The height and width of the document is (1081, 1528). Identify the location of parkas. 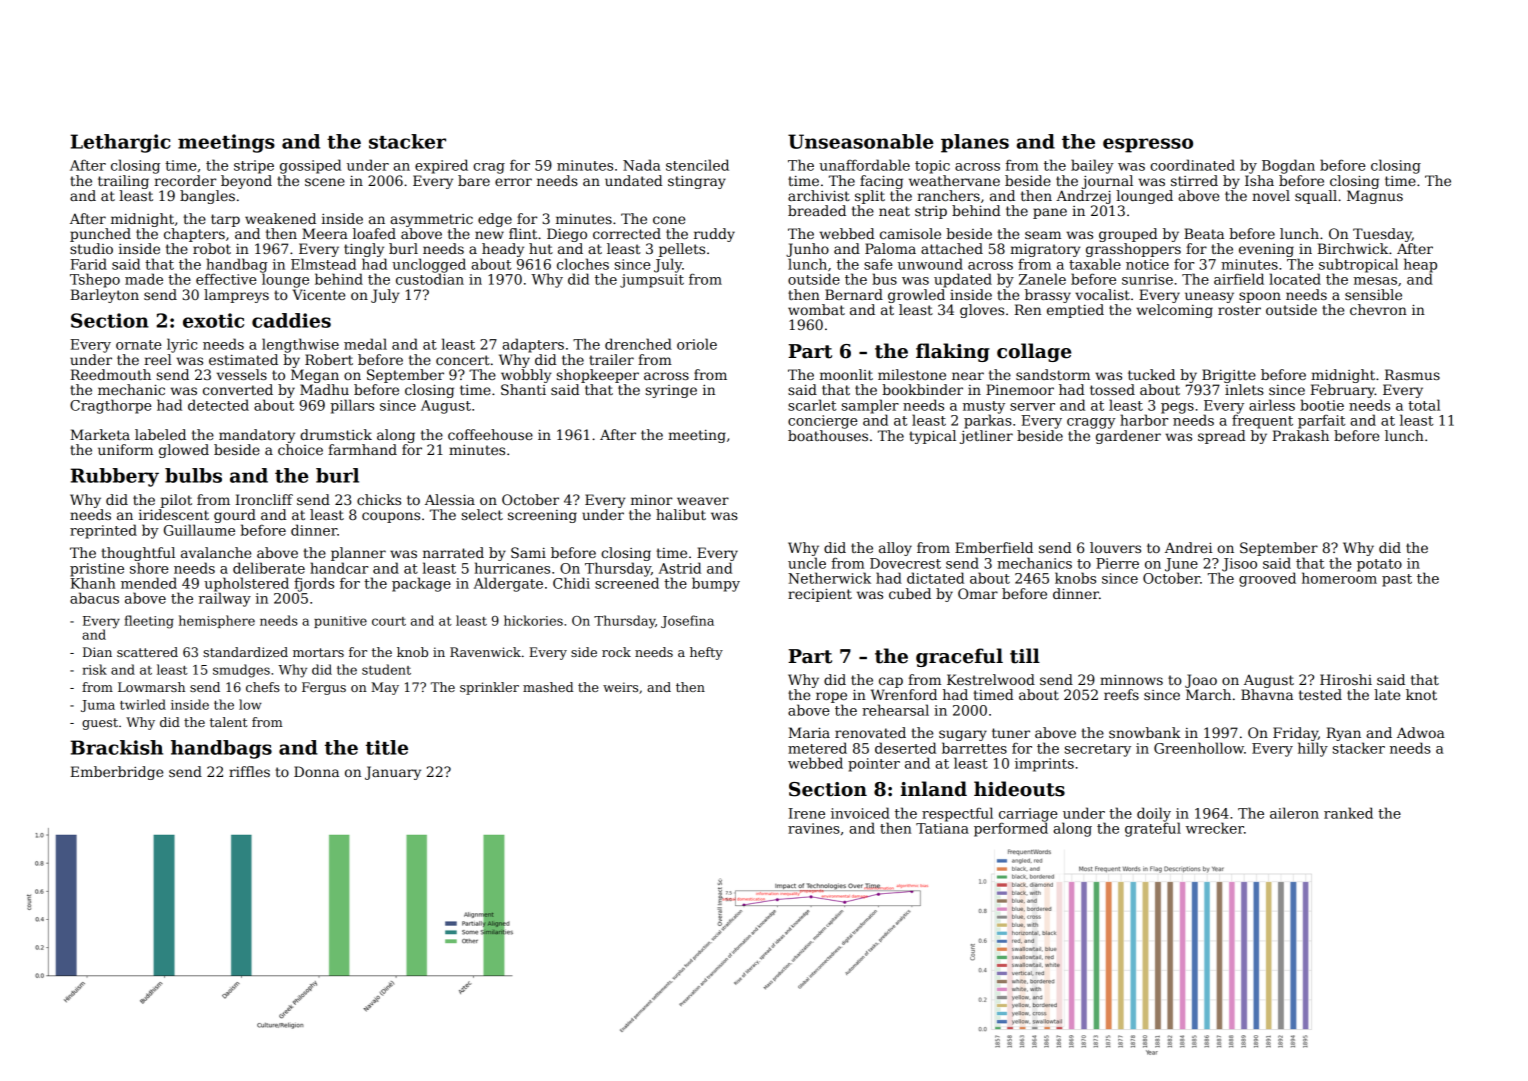
(988, 421).
